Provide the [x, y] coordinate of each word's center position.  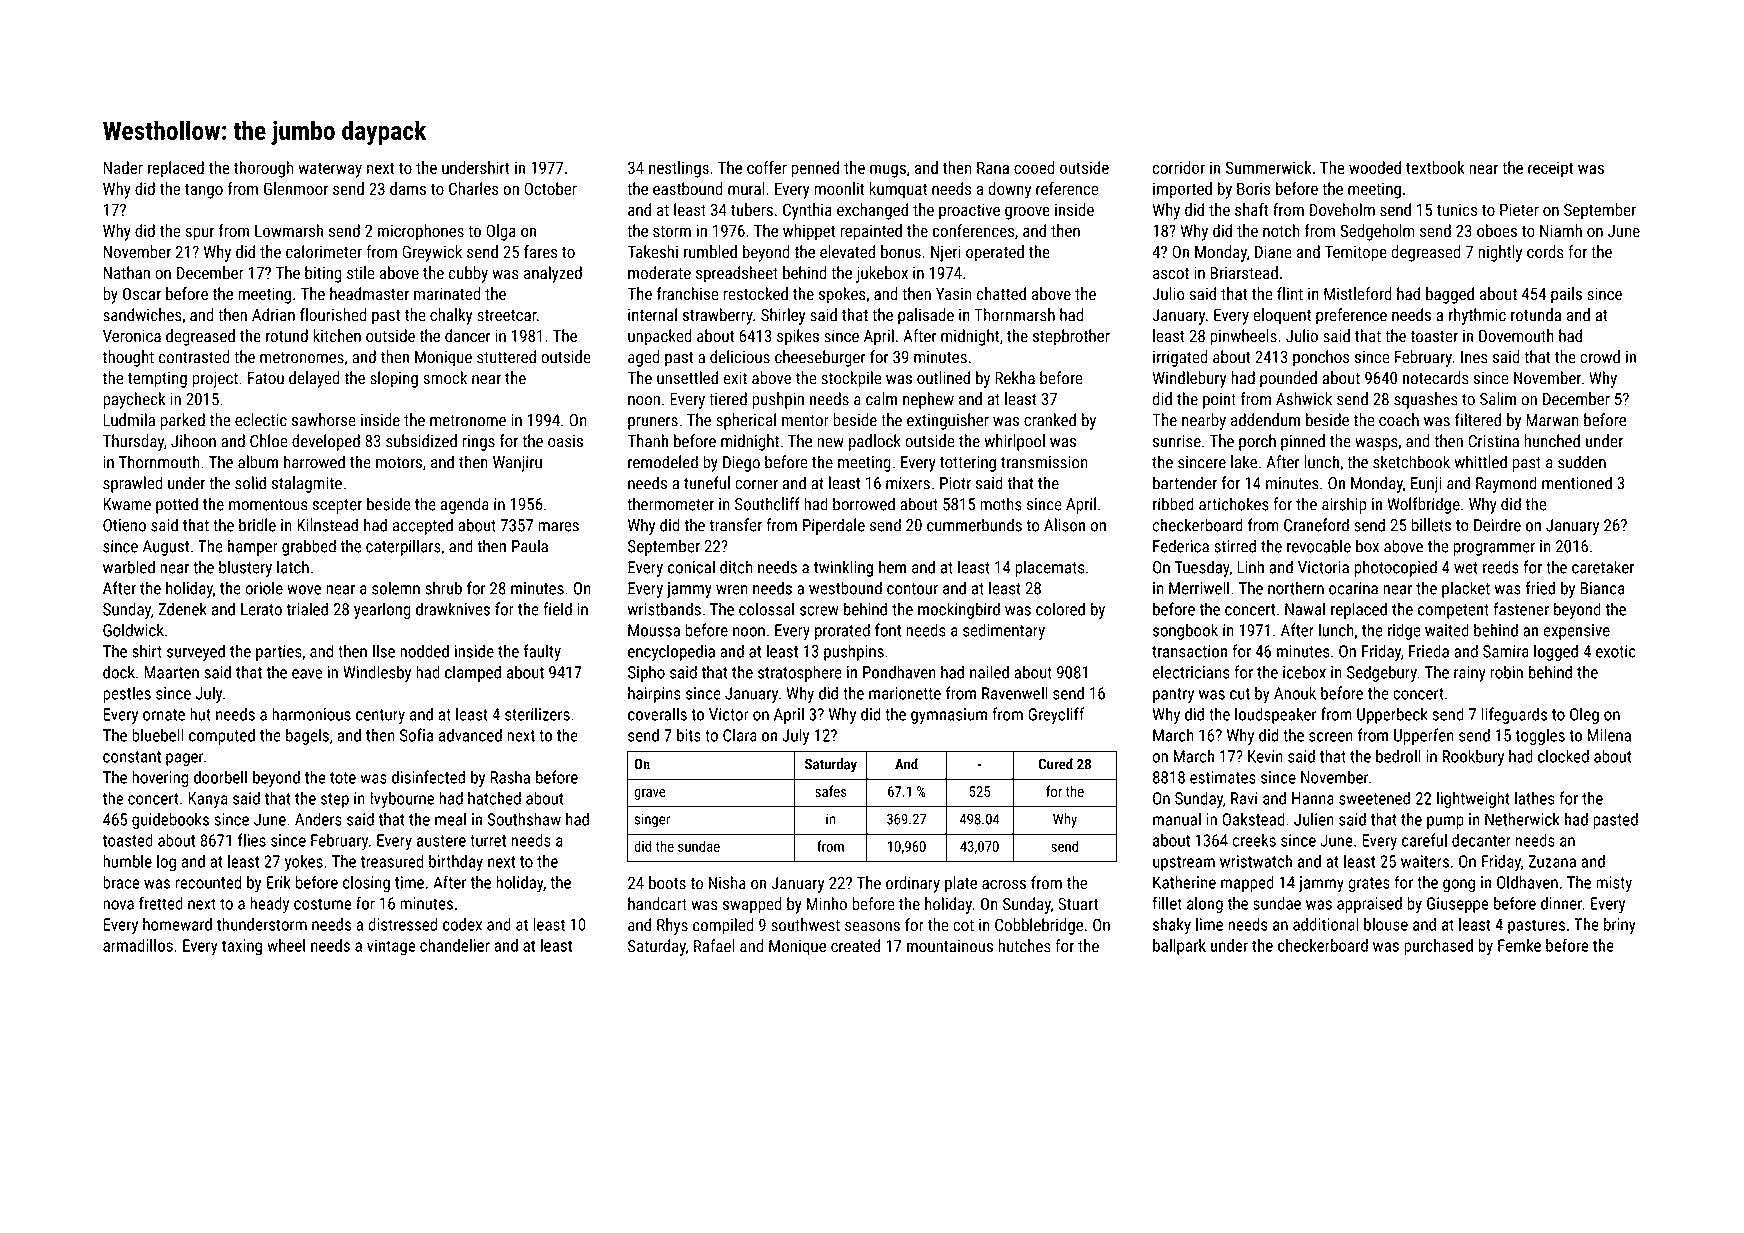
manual [1177, 819]
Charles [474, 188]
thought [128, 358]
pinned [1303, 442]
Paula [530, 546]
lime [1209, 924]
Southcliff [767, 504]
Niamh [1561, 230]
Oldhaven [1527, 882]
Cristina [1493, 441]
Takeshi [652, 252]
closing [366, 884]
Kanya [208, 800]
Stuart [1078, 904]
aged [644, 358]
